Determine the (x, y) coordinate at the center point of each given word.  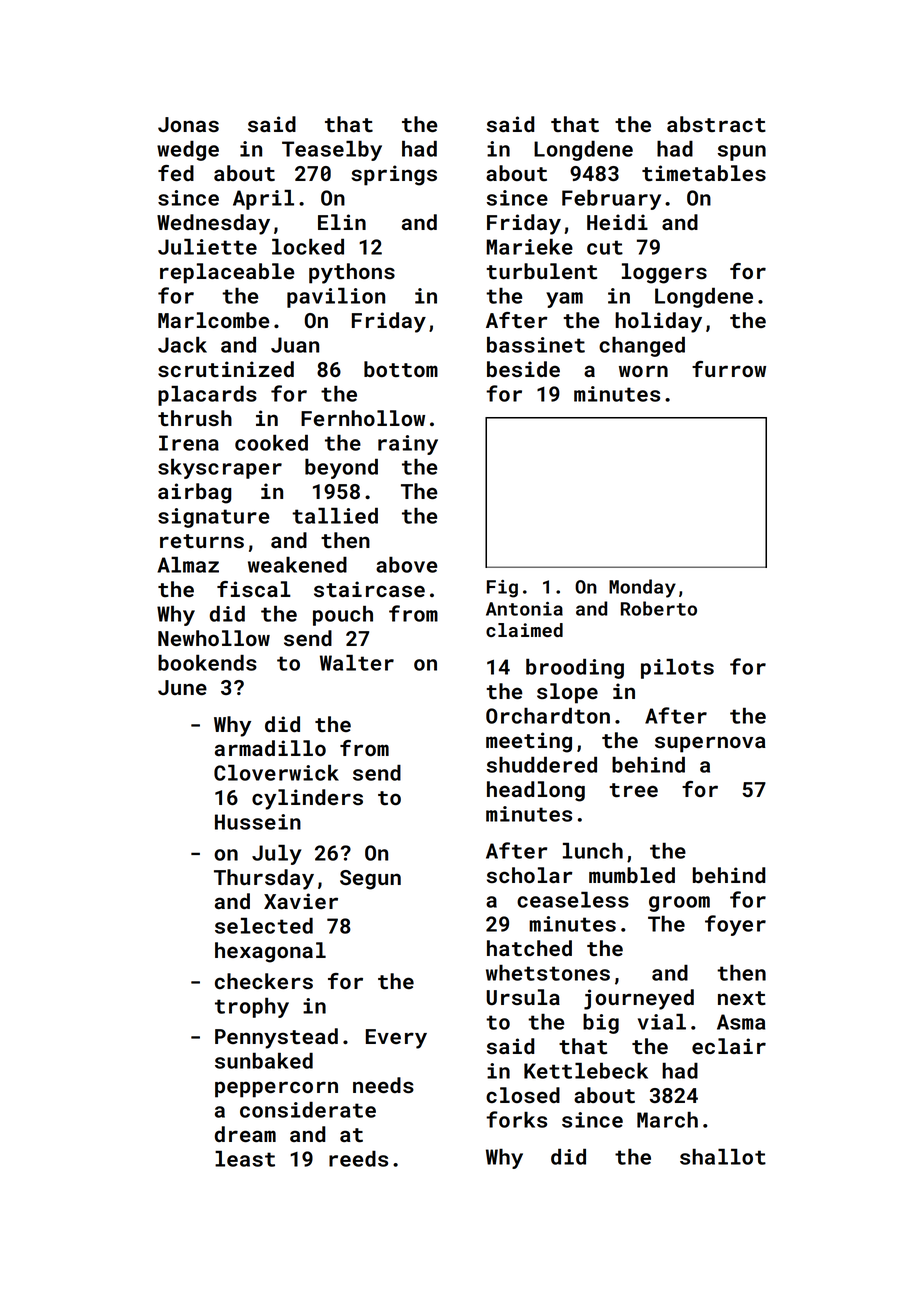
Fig (502, 589)
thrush (195, 418)
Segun (370, 880)
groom (679, 904)
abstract (716, 124)
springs (394, 175)
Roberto (659, 608)
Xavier (301, 901)
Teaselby (332, 150)
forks (516, 1119)
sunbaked (264, 1060)
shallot (723, 1156)
